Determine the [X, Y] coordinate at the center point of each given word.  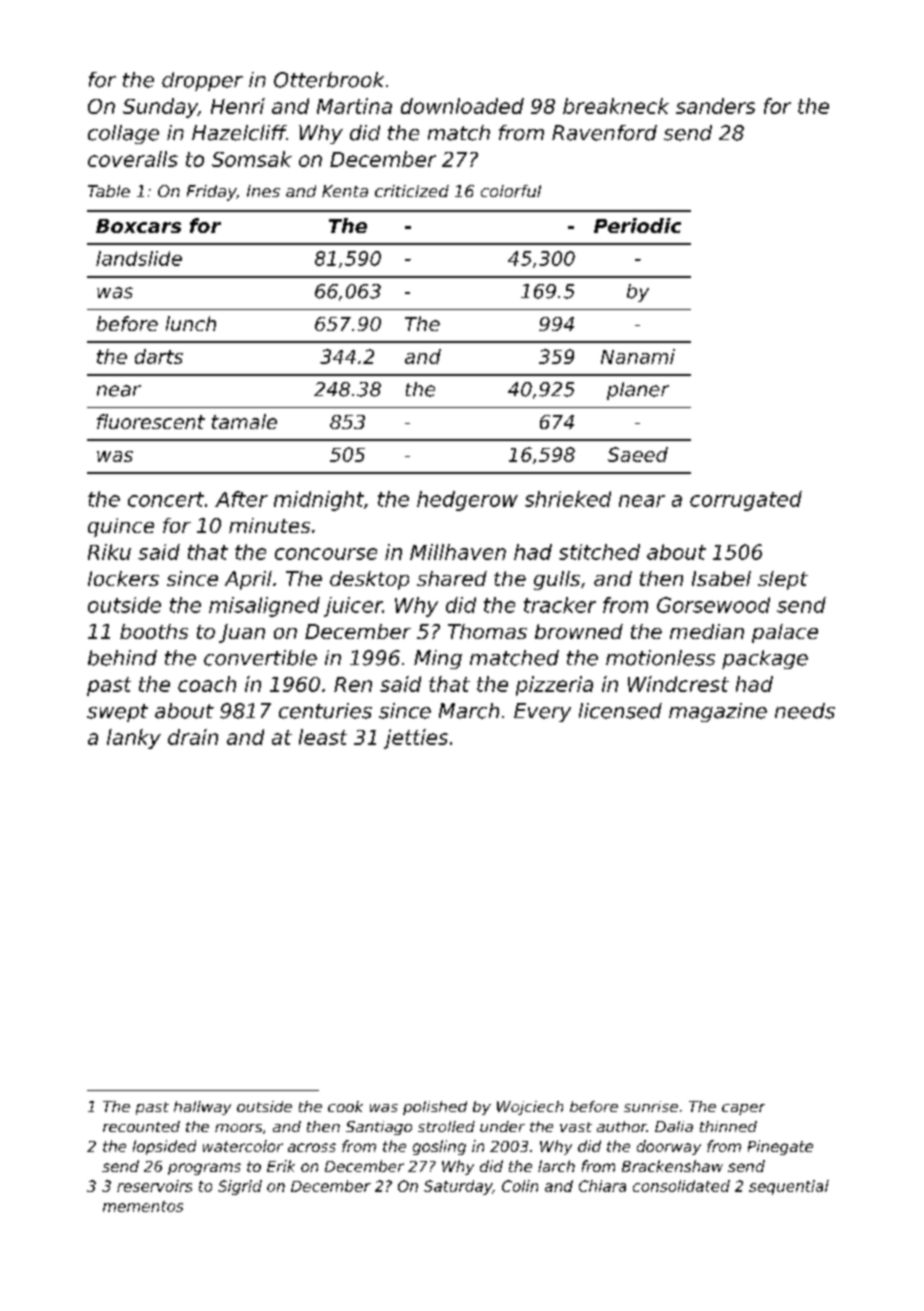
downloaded [462, 106]
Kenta [345, 191]
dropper [202, 81]
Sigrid [240, 1187]
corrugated [746, 501]
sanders [715, 106]
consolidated [681, 1186]
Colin [520, 1186]
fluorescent [151, 421]
